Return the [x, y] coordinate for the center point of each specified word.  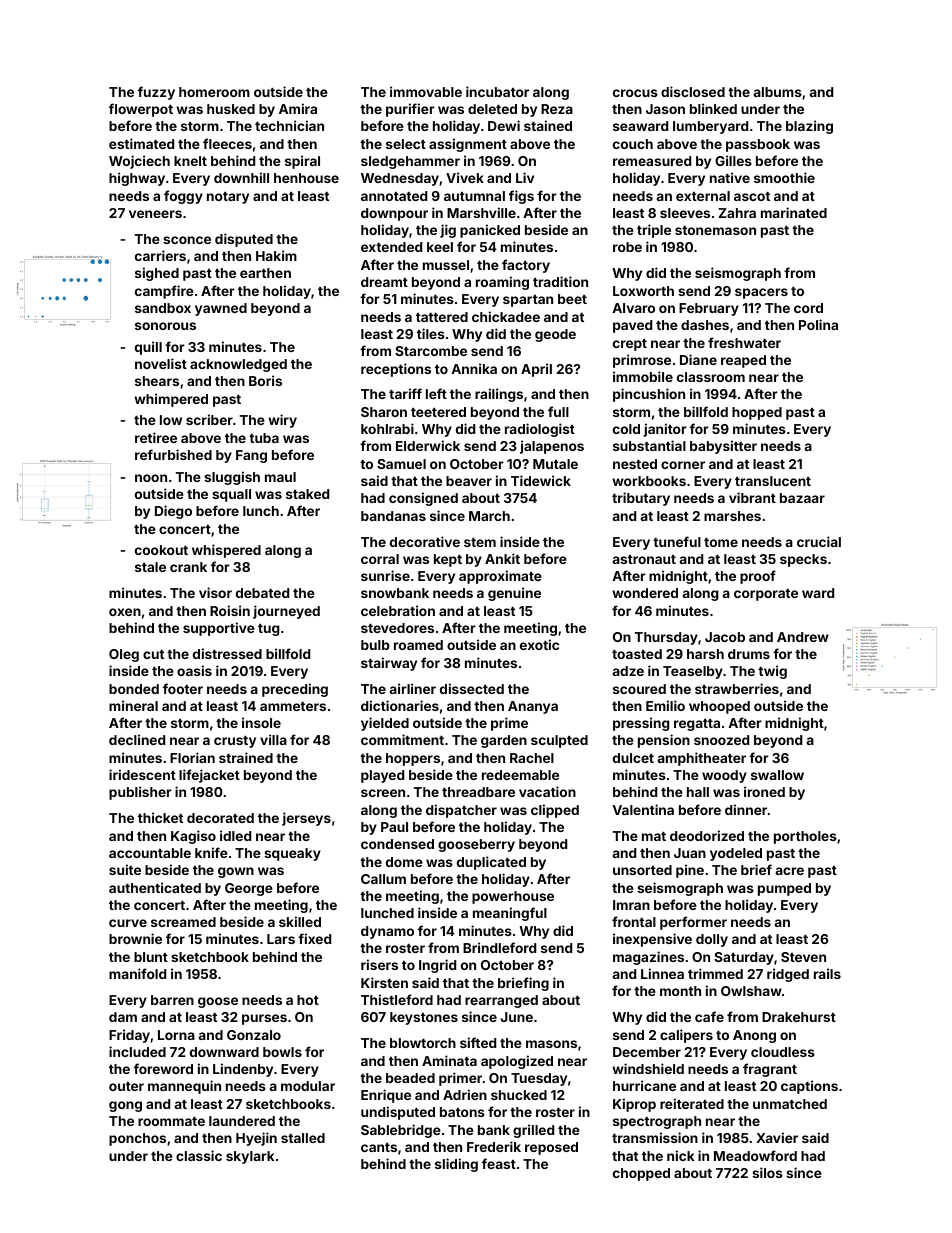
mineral [133, 705]
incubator [497, 91]
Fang [251, 456]
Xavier [777, 1137]
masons [551, 1044]
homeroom [214, 92]
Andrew [803, 637]
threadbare [478, 792]
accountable [150, 853]
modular [308, 1086]
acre [790, 871]
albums [778, 92]
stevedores [397, 628]
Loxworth [643, 291]
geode [555, 335]
